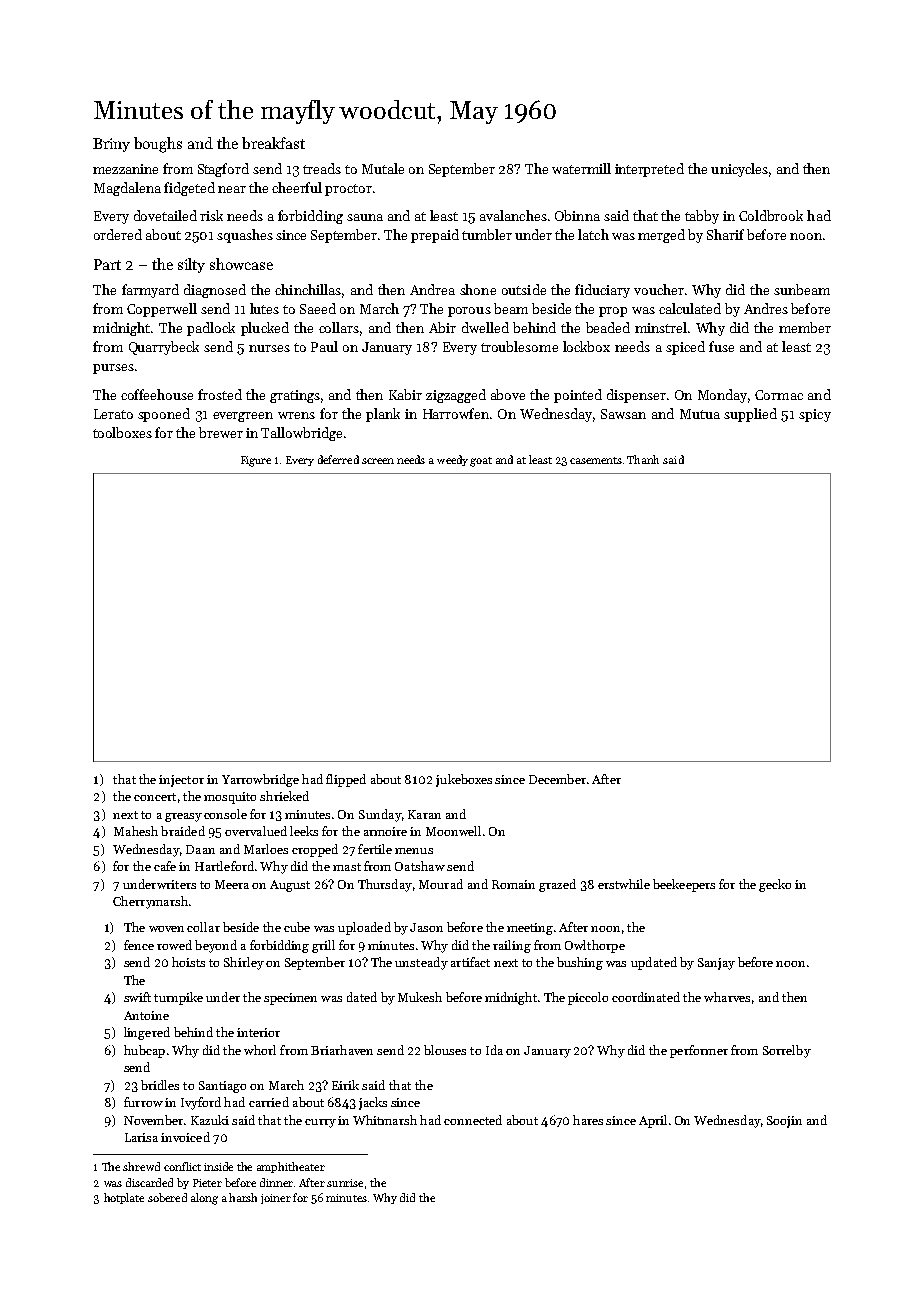 Image resolution: width=924 pixels, height=1308 pixels. What do you see at coordinates (588, 1120) in the document?
I see `hares` at bounding box center [588, 1120].
